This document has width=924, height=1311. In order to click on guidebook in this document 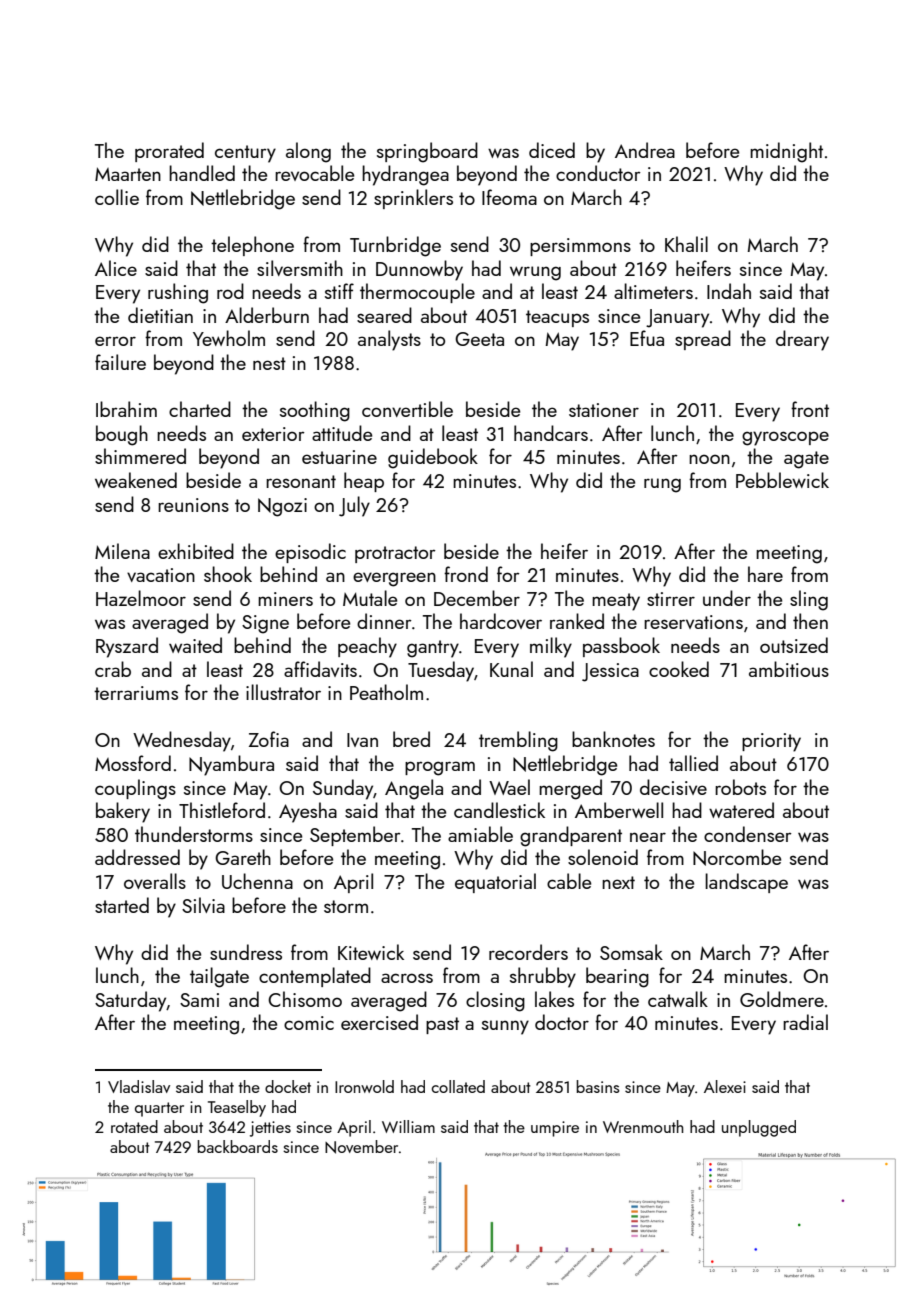, I will do `click(433, 458)`.
